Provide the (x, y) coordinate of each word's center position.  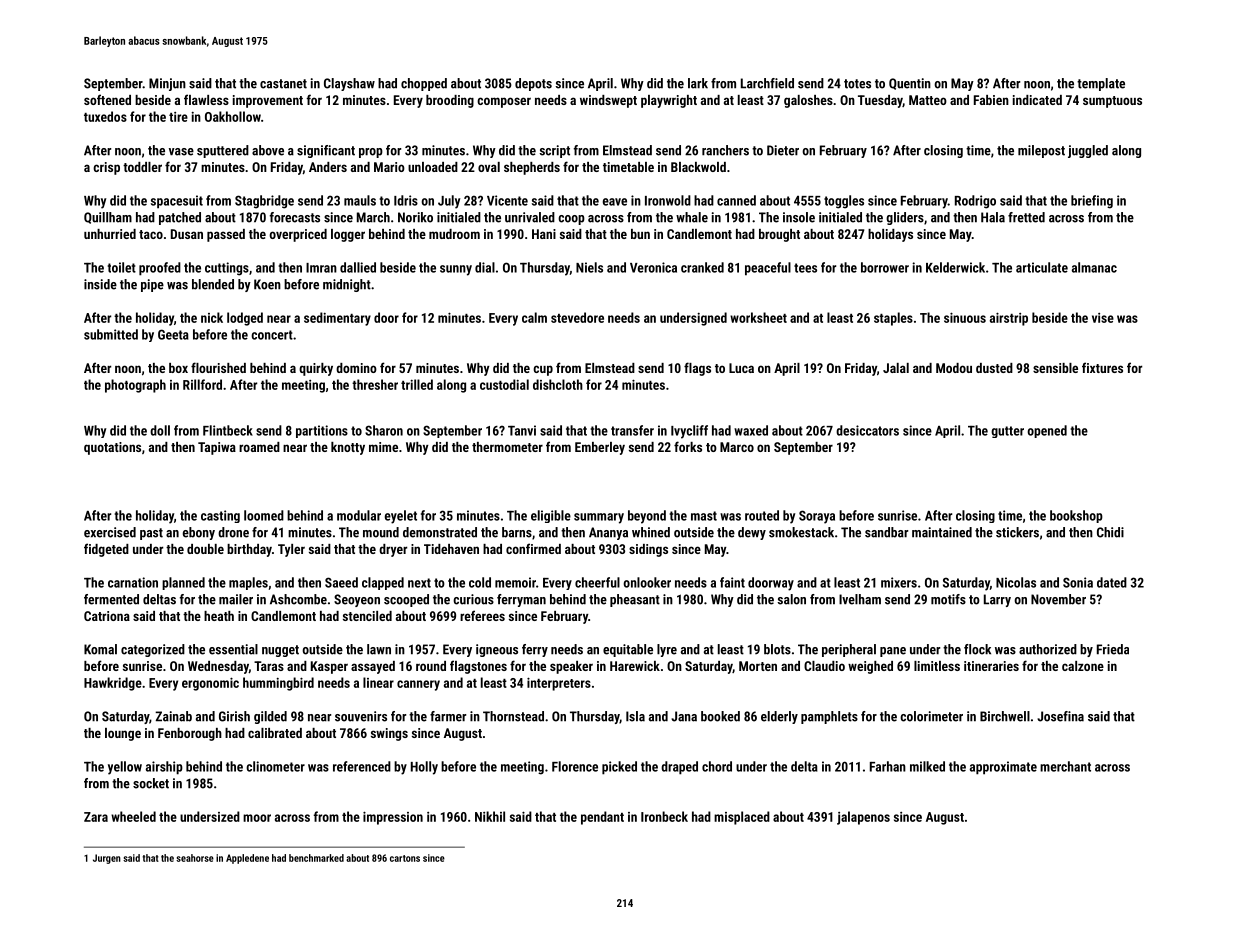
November (1058, 599)
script (554, 151)
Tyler (291, 550)
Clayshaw (349, 84)
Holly (424, 768)
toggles (844, 202)
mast (704, 516)
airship (164, 768)
